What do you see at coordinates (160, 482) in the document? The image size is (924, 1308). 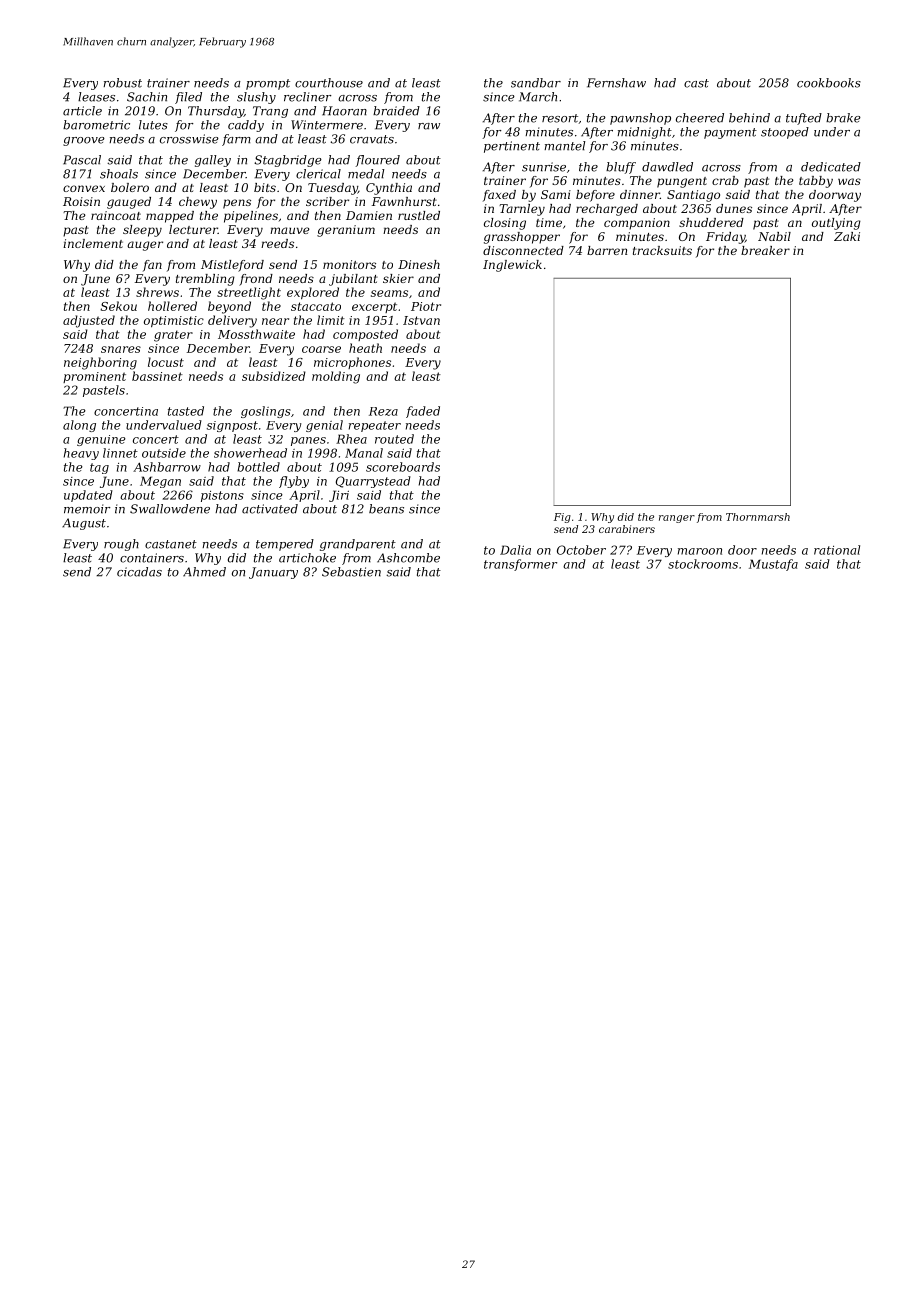 I see `Megan` at bounding box center [160, 482].
